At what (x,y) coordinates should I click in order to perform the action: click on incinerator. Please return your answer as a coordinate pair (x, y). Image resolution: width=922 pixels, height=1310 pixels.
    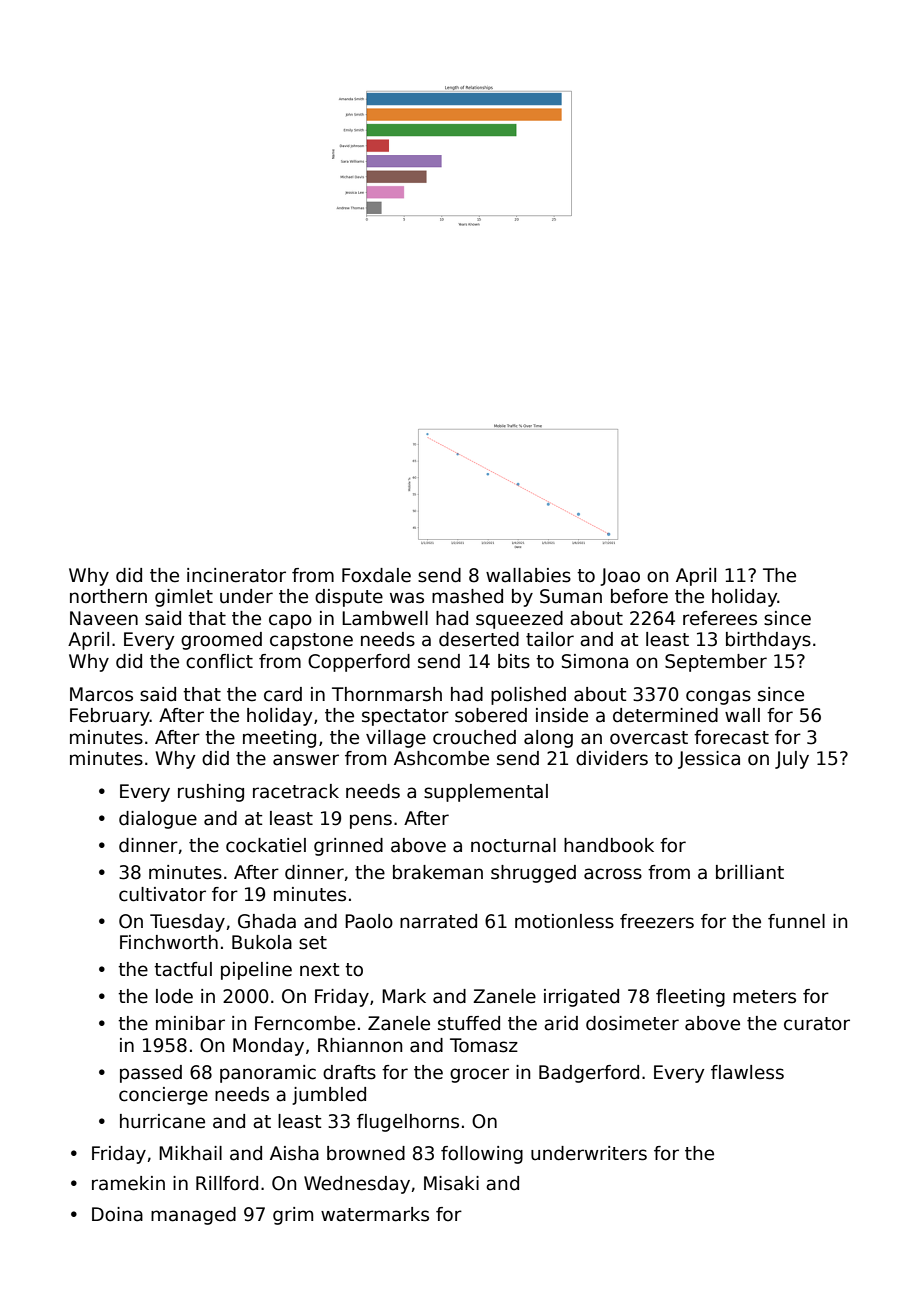
    Looking at the image, I should click on (236, 575).
